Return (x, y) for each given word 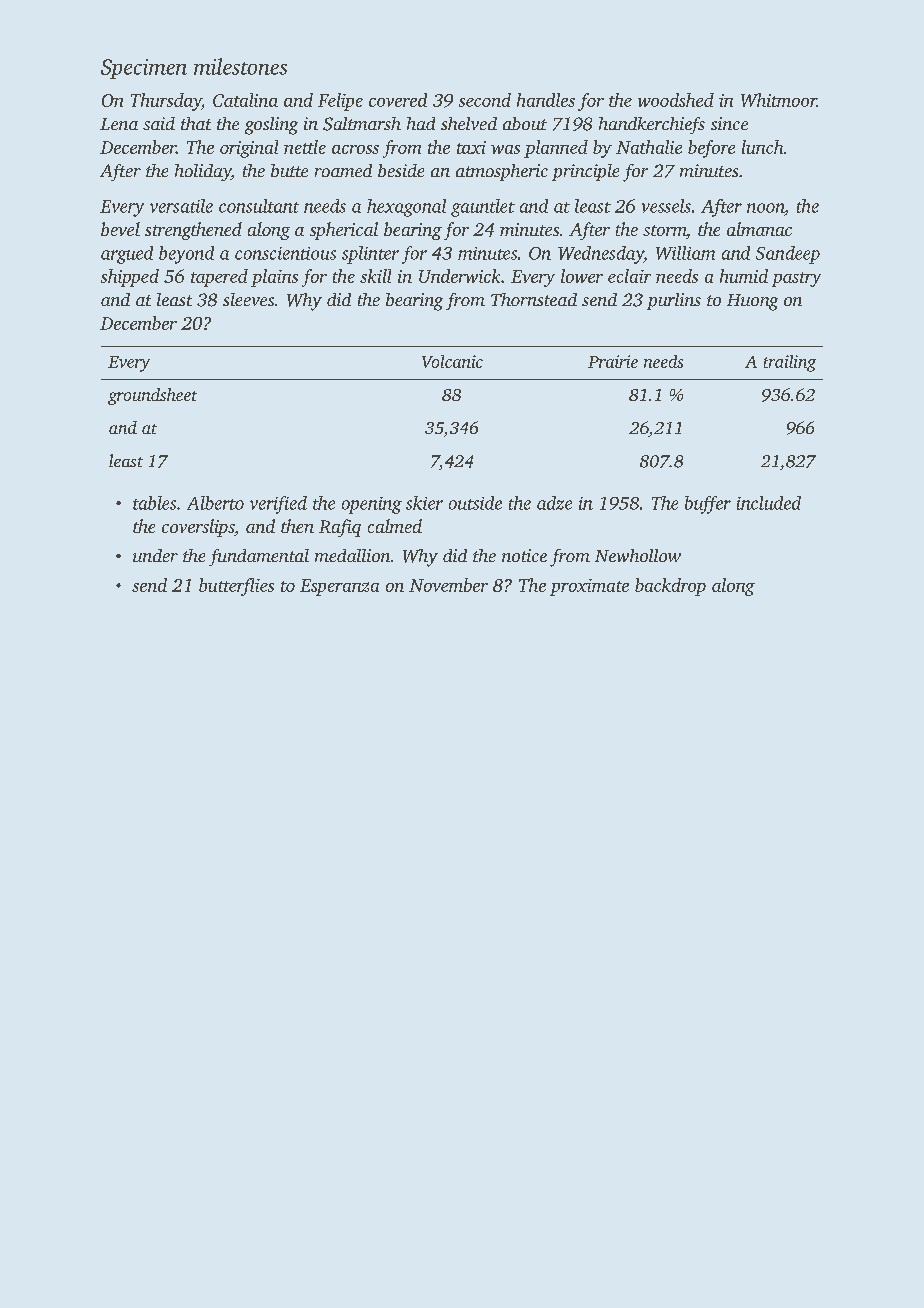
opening (372, 505)
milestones (240, 66)
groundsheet (152, 396)
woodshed (676, 100)
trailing (790, 363)
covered (398, 100)
